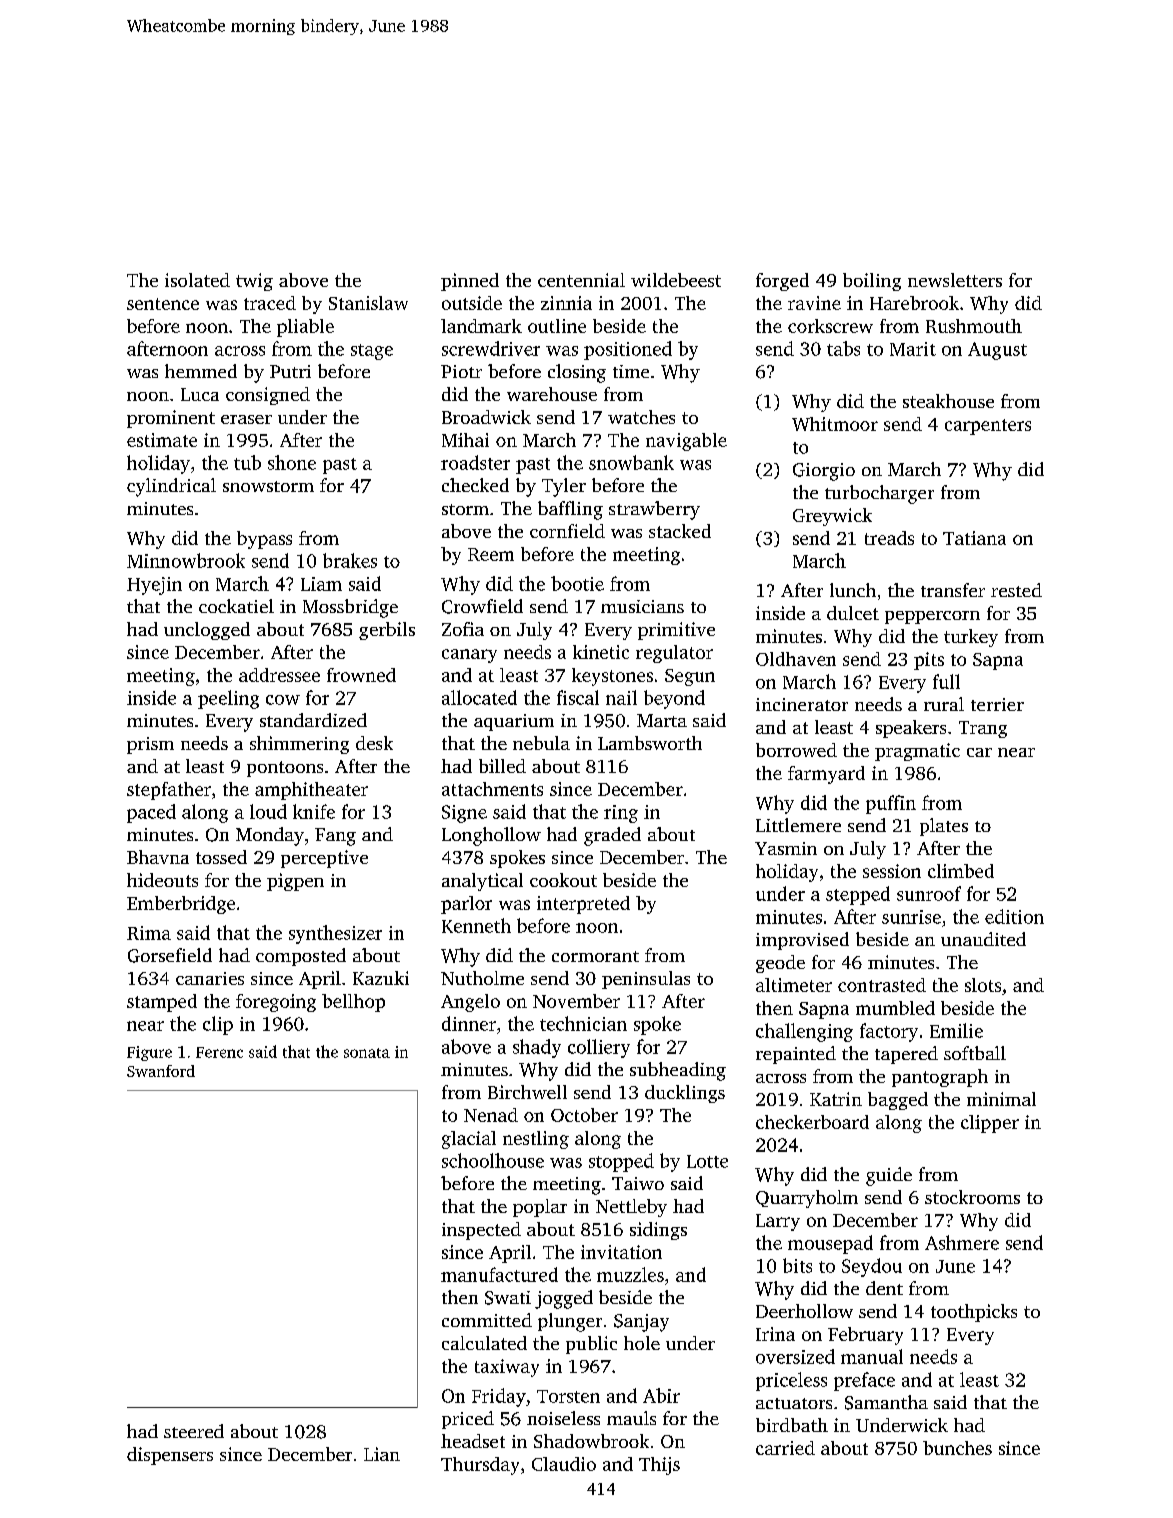 This document has height=1518, width=1173. I want to click on technician, so click(583, 1023).
